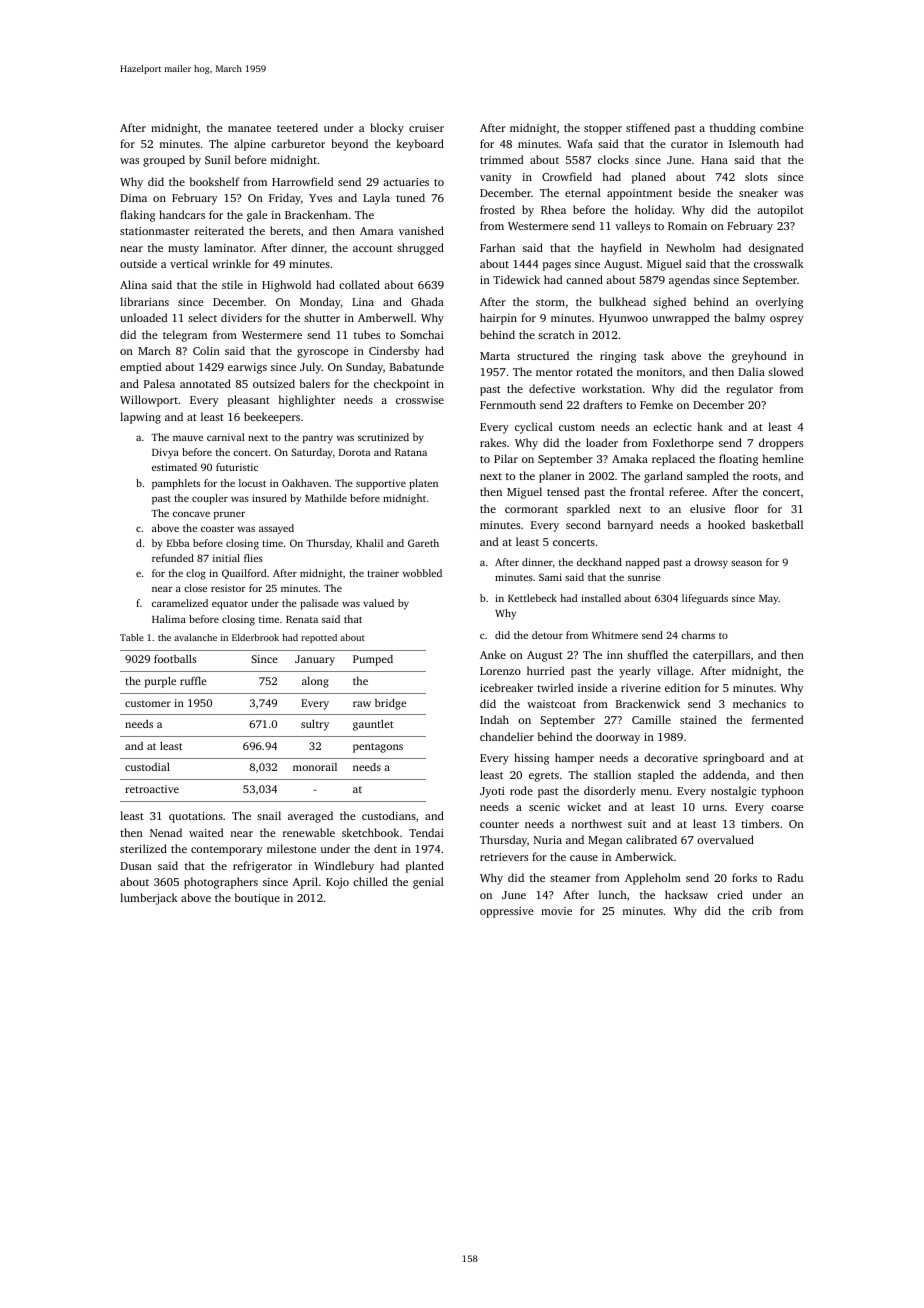 The height and width of the page is (1308, 924). What do you see at coordinates (769, 600) in the page?
I see `May` at bounding box center [769, 600].
